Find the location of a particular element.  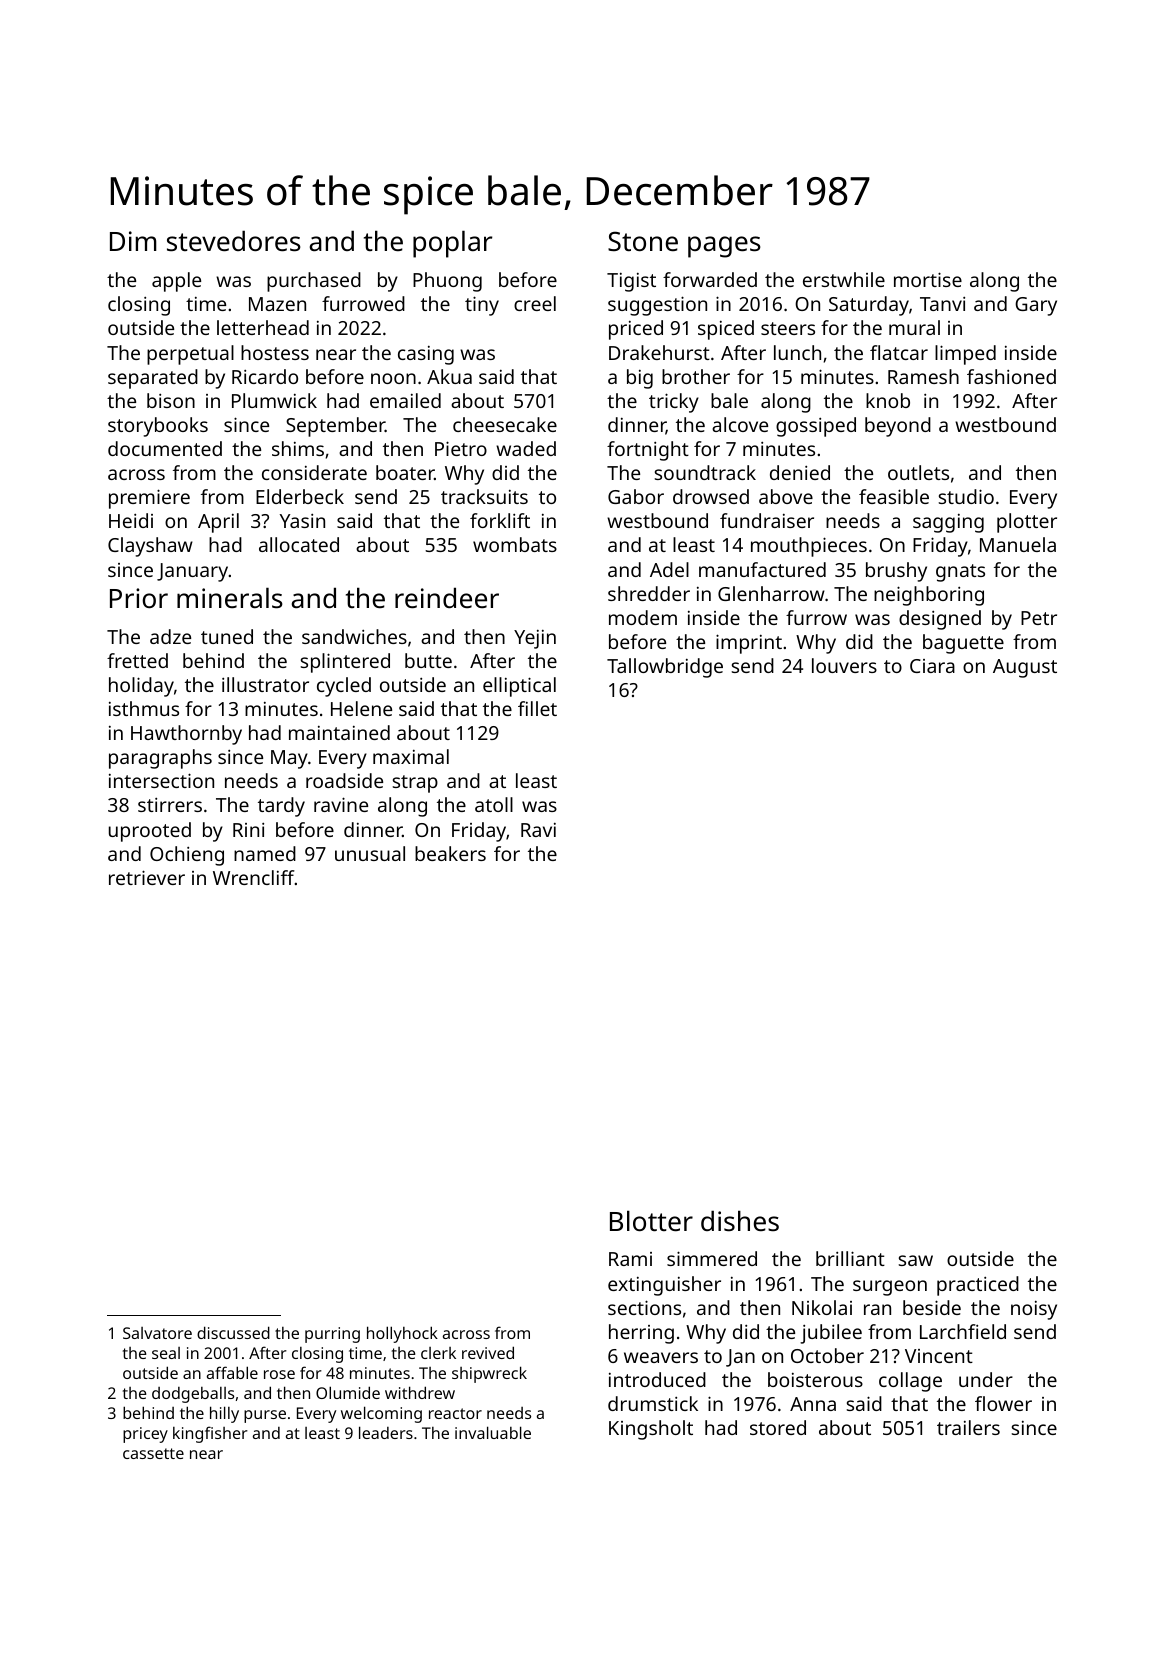

Tallowbridge is located at coordinates (665, 668).
